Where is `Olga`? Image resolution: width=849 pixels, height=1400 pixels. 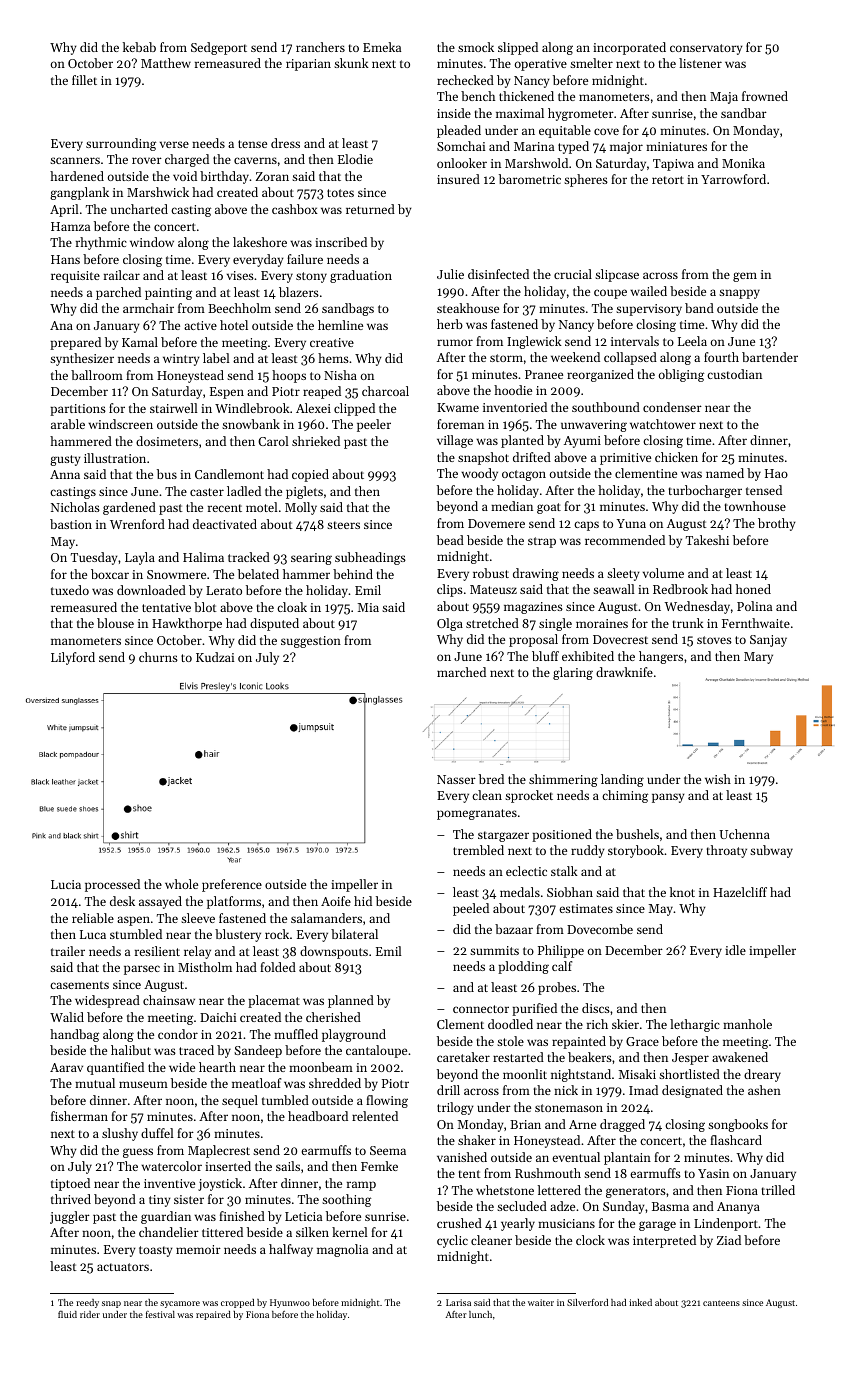 Olga is located at coordinates (450, 624).
